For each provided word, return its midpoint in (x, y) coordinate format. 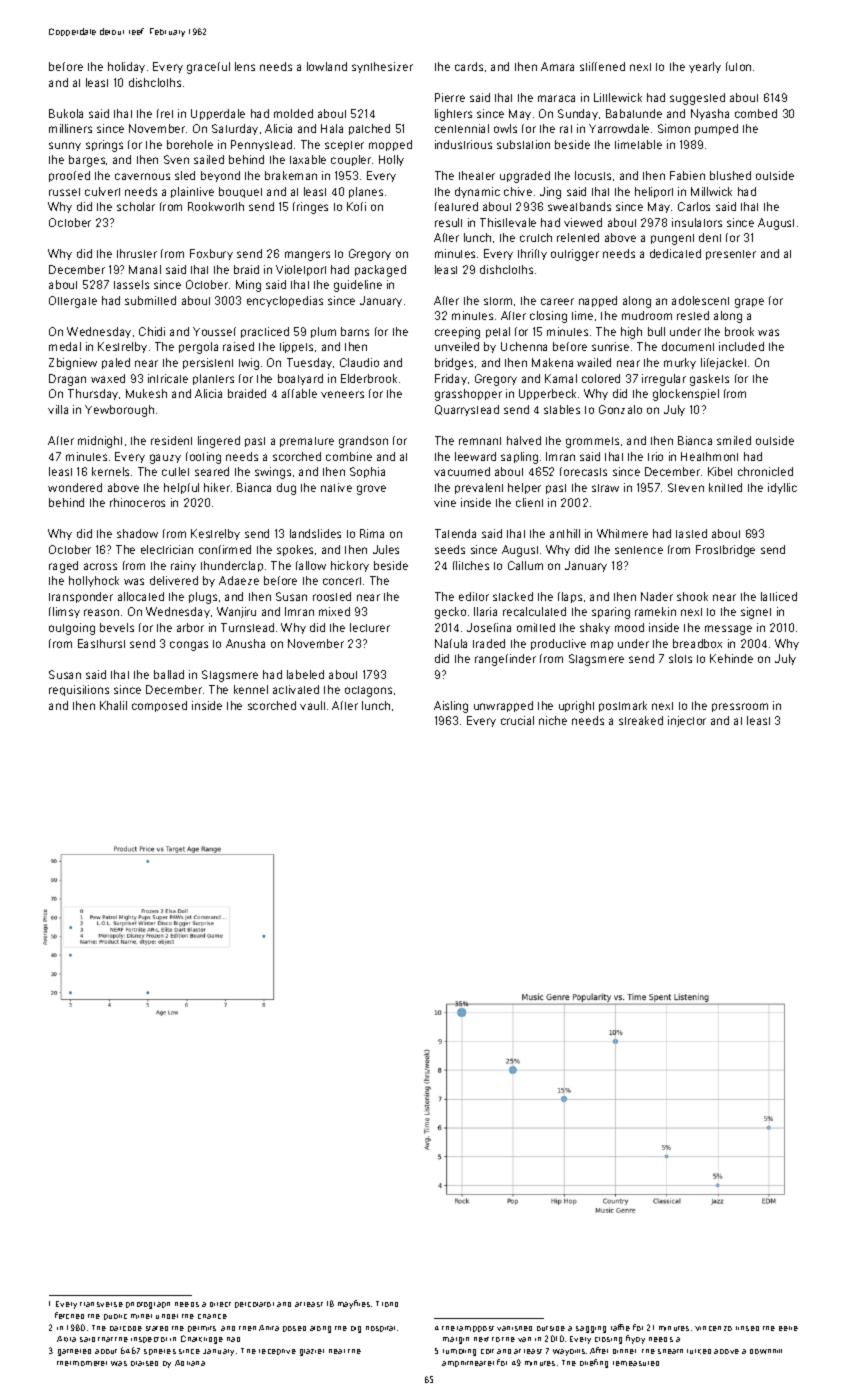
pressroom (740, 707)
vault (312, 705)
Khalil (113, 705)
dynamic (477, 192)
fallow (311, 565)
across (100, 566)
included (741, 346)
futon (738, 66)
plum (323, 332)
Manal (145, 269)
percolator (254, 1305)
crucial (517, 720)
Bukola (66, 113)
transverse (101, 1304)
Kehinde (731, 658)
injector (687, 721)
